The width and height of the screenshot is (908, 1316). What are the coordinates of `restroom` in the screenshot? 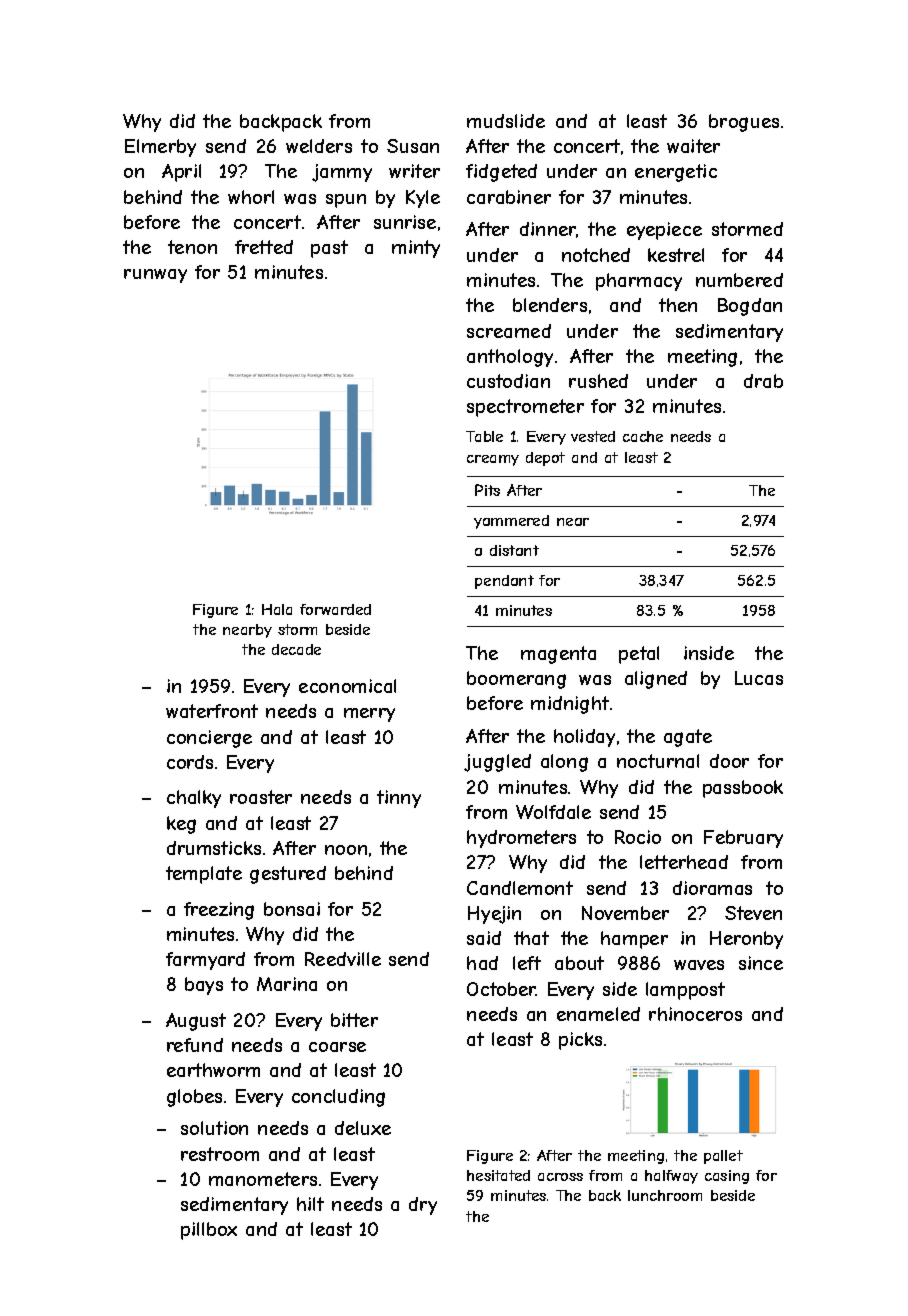 It's located at (220, 1154).
